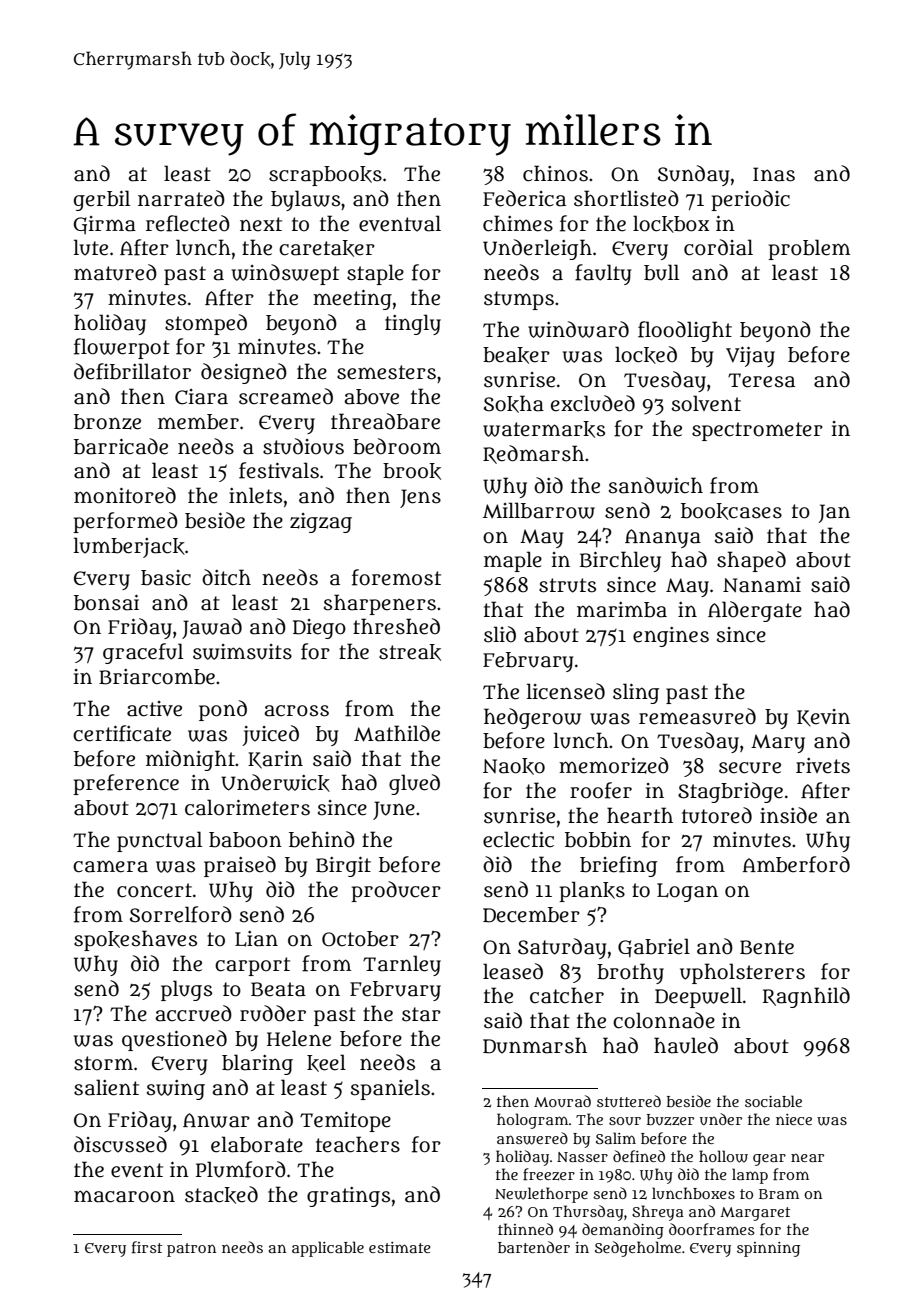  Describe the element at coordinates (325, 176) in the page. I see `scrapbooks` at that location.
